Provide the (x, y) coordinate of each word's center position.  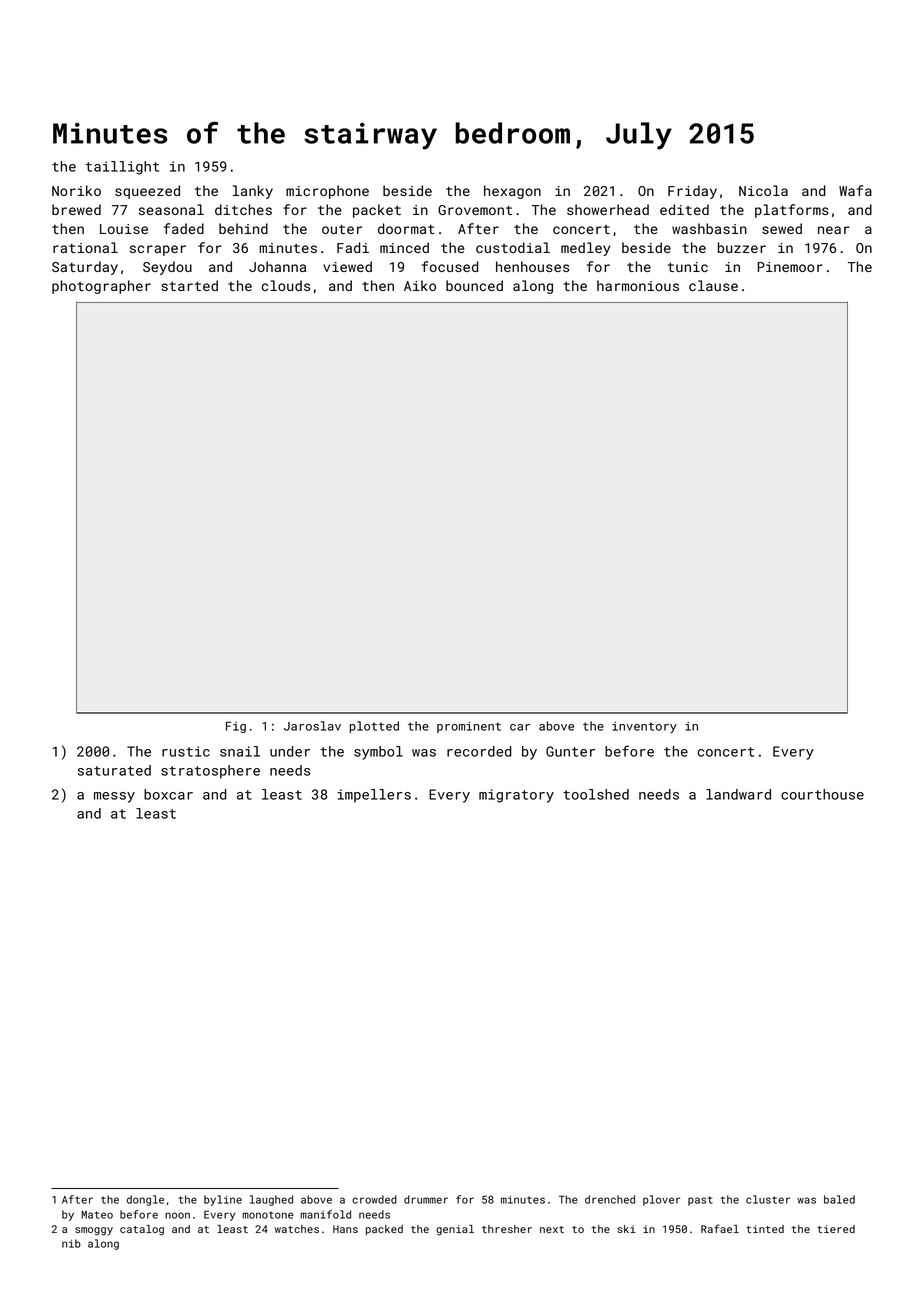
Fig (236, 727)
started (189, 285)
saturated (114, 770)
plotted (374, 727)
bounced (474, 285)
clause (713, 285)
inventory (644, 727)
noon (177, 1215)
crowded (374, 1199)
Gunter (570, 751)
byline (223, 1200)
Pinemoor (790, 267)
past (700, 1201)
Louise (124, 229)
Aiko (420, 285)
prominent (469, 727)
